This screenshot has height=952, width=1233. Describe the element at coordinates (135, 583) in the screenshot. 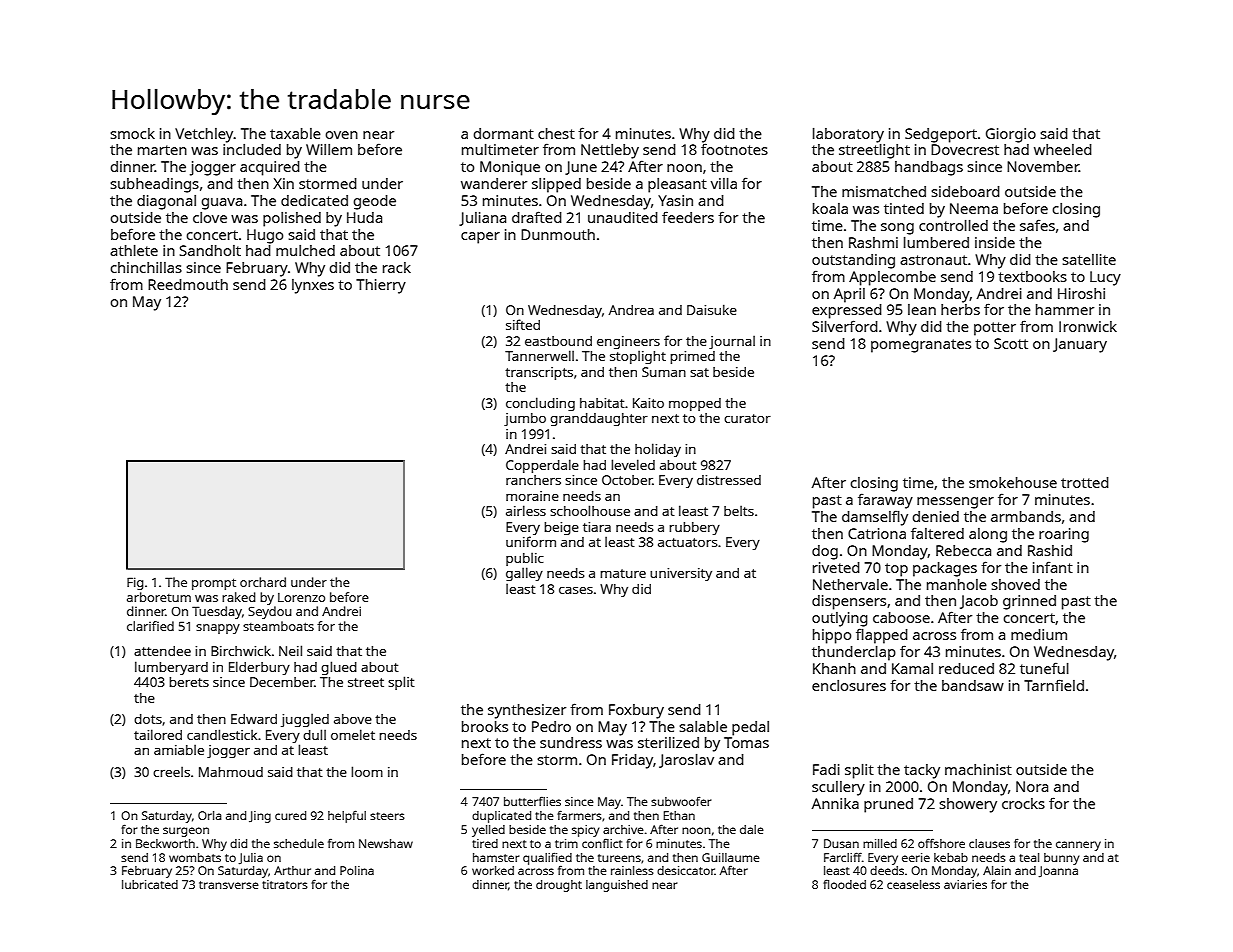

I see `Fig` at that location.
